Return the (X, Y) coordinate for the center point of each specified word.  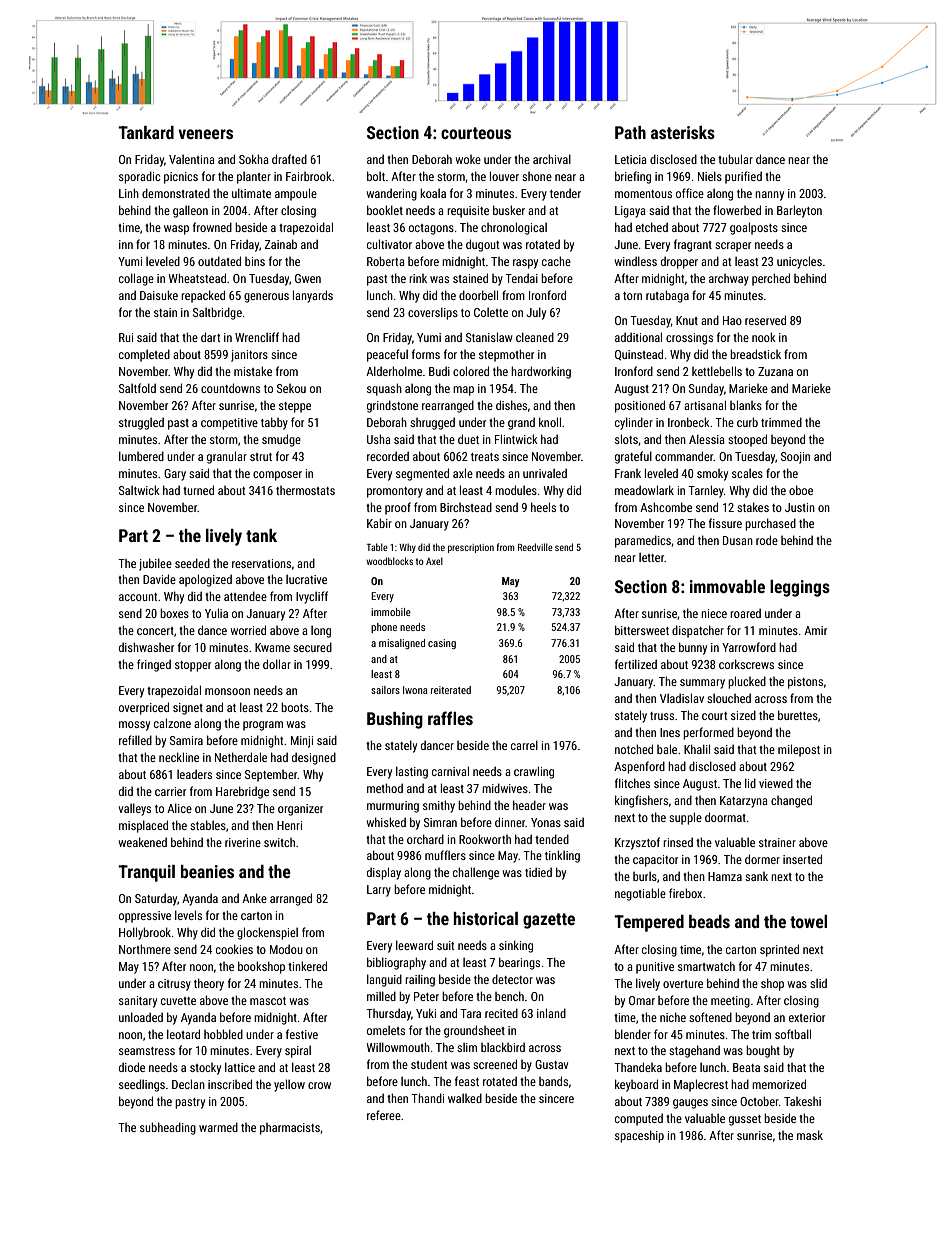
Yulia (216, 613)
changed (791, 801)
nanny (769, 196)
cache (556, 261)
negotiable (640, 894)
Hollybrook (145, 933)
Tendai (521, 278)
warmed (218, 1127)
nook (764, 337)
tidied (538, 872)
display (384, 873)
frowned (212, 227)
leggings (800, 588)
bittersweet (642, 630)
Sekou (291, 388)
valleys (135, 809)
